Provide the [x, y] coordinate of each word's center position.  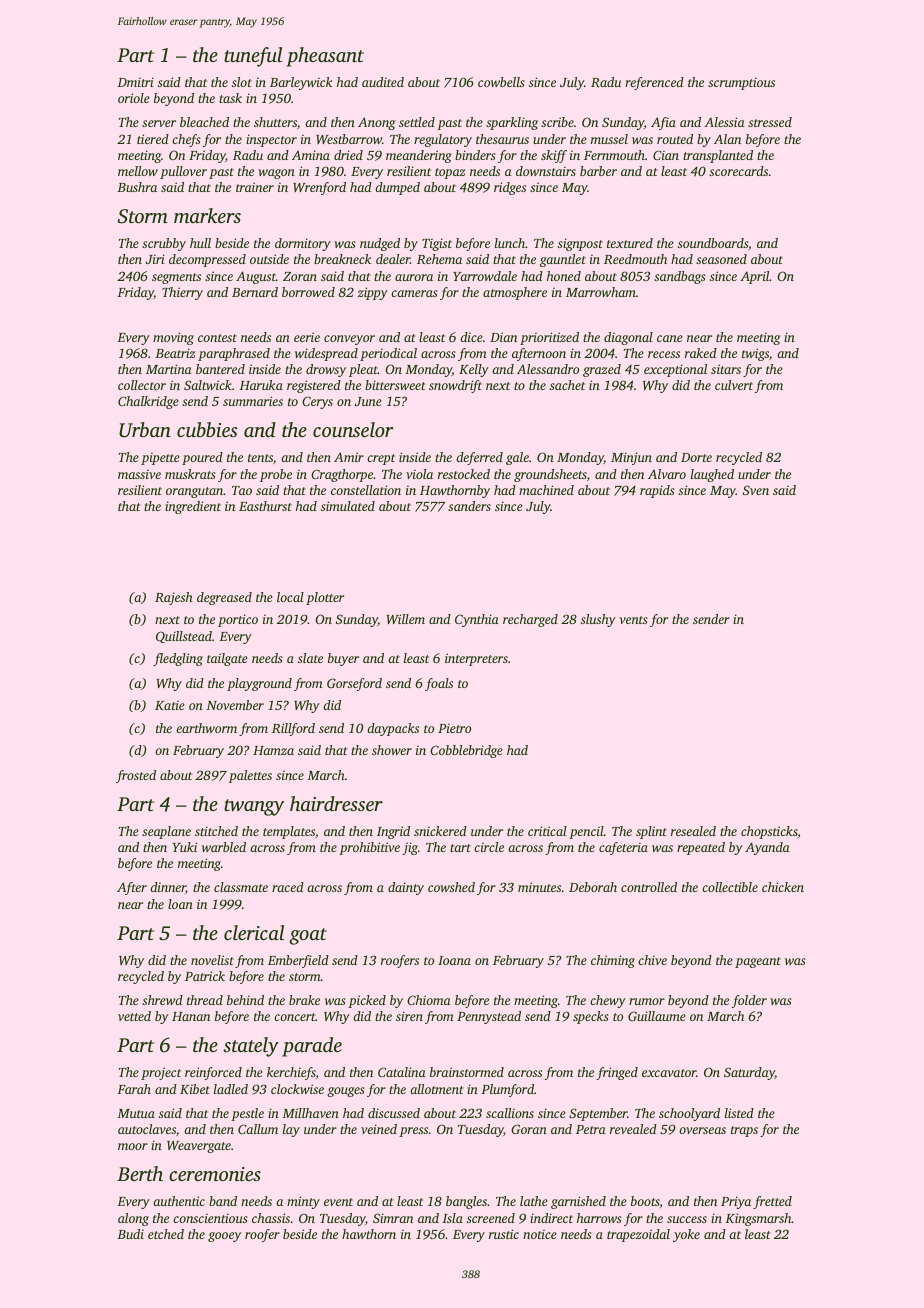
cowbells [501, 82]
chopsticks [769, 832]
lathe [534, 1201]
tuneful [253, 57]
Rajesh [174, 598]
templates [289, 832]
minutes [539, 887]
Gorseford [354, 684]
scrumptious [741, 83]
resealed [693, 831]
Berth [140, 1173]
